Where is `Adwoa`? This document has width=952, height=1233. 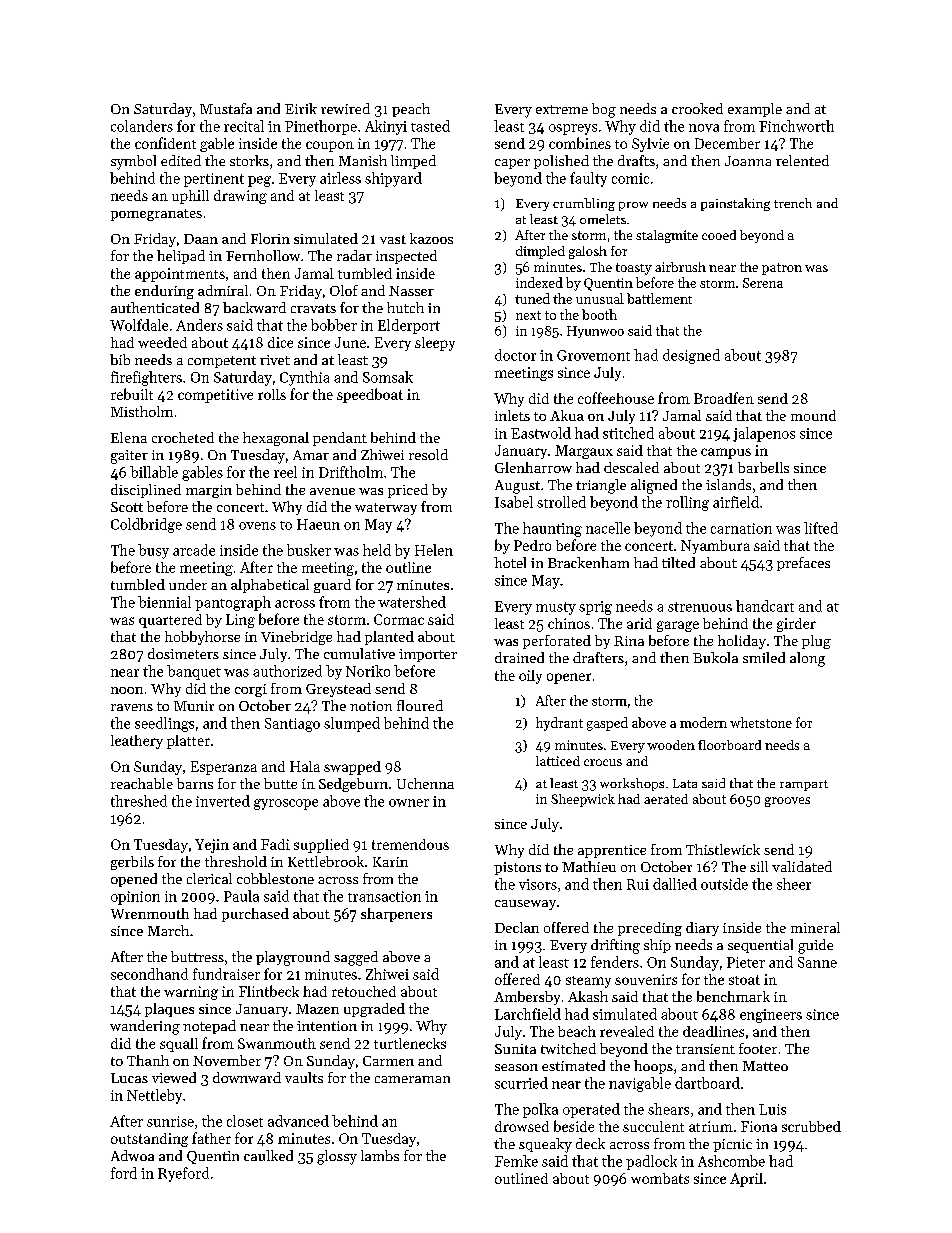 Adwoa is located at coordinates (132, 1155).
